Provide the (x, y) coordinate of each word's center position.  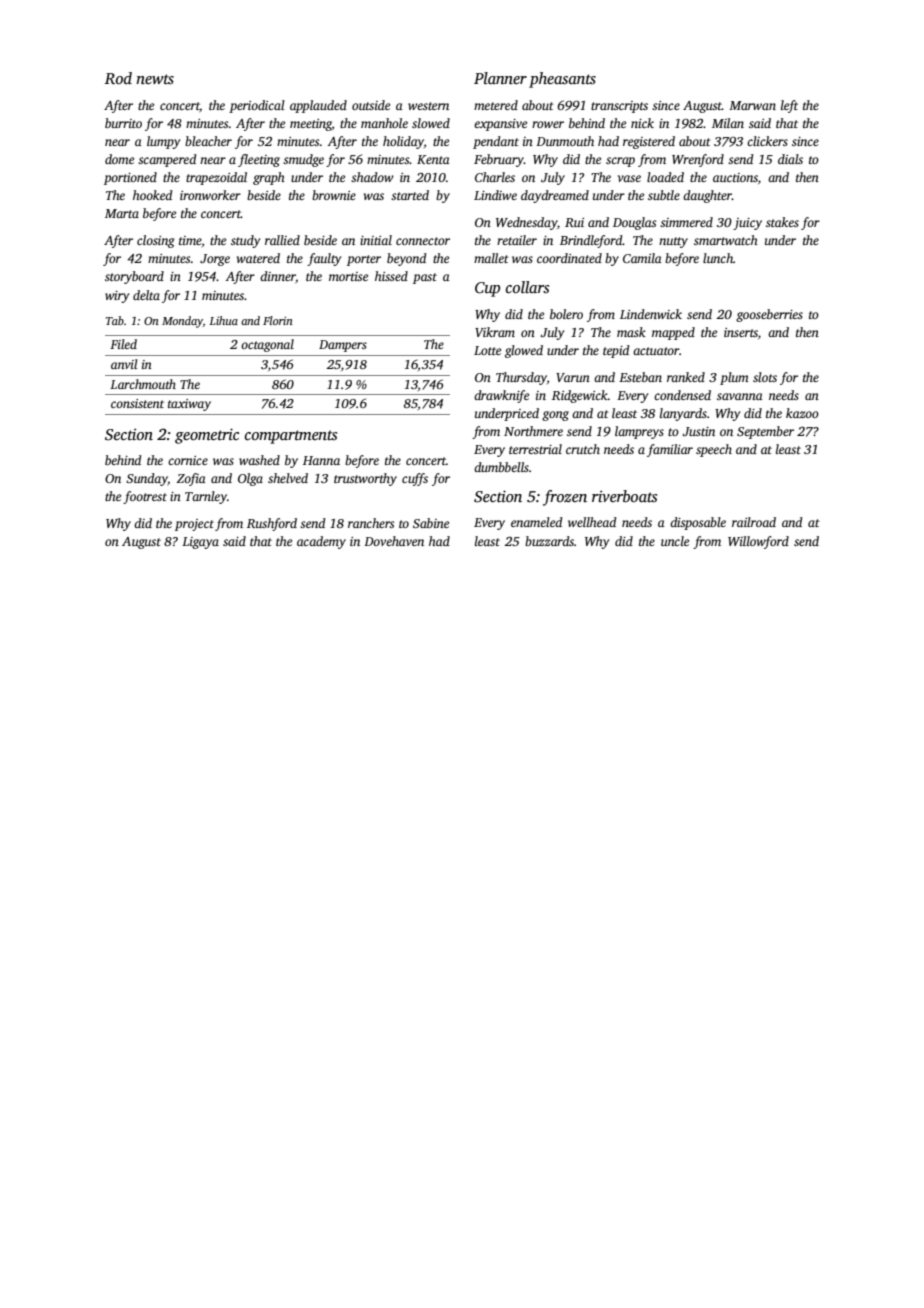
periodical (257, 106)
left (789, 106)
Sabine (431, 523)
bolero (566, 314)
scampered (167, 160)
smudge (303, 160)
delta (146, 295)
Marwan (752, 105)
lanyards (683, 414)
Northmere (533, 431)
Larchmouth (143, 384)
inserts (741, 332)
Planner (500, 78)
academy (321, 542)
